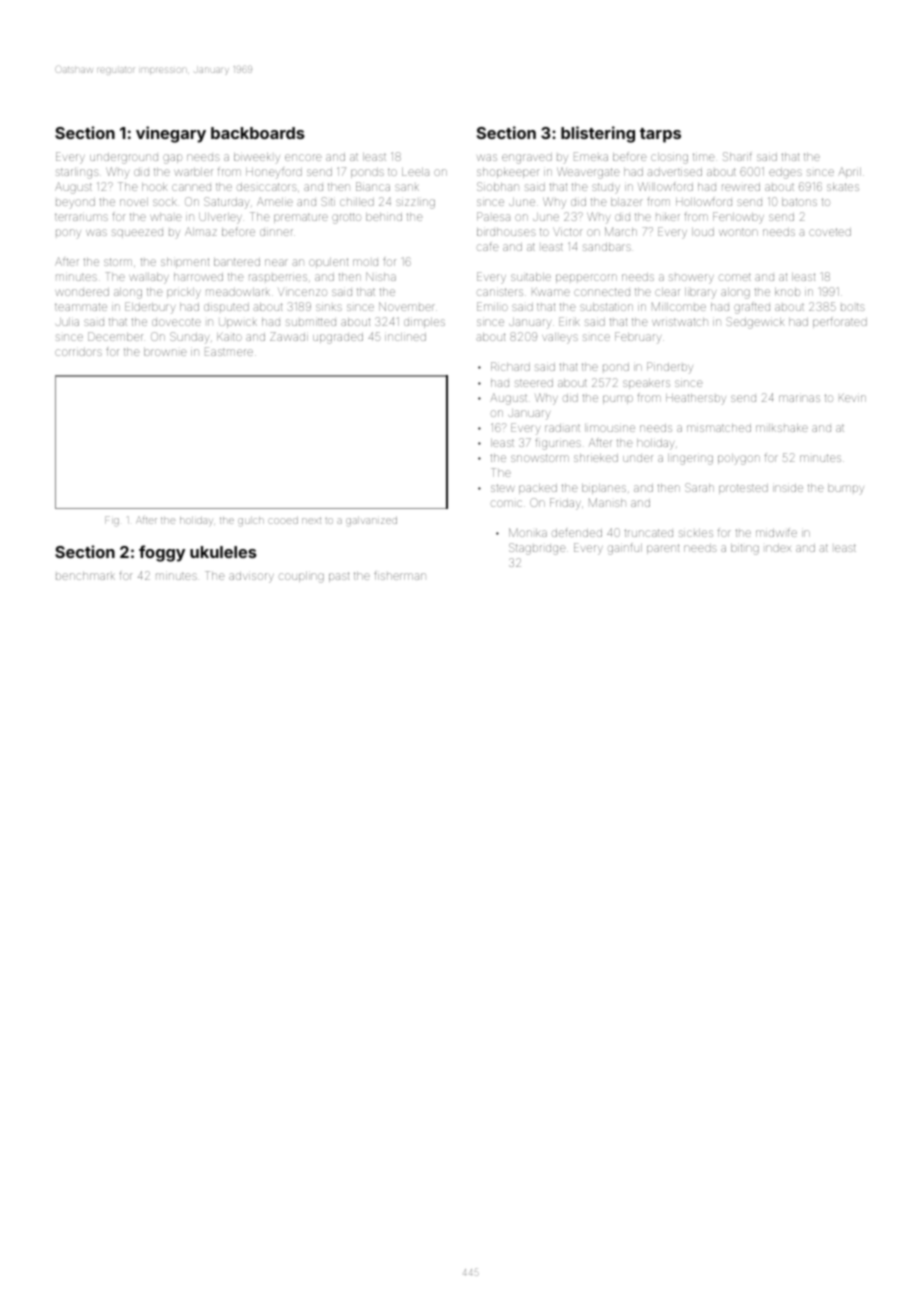 The image size is (924, 1308). I want to click on tarps, so click(660, 135).
